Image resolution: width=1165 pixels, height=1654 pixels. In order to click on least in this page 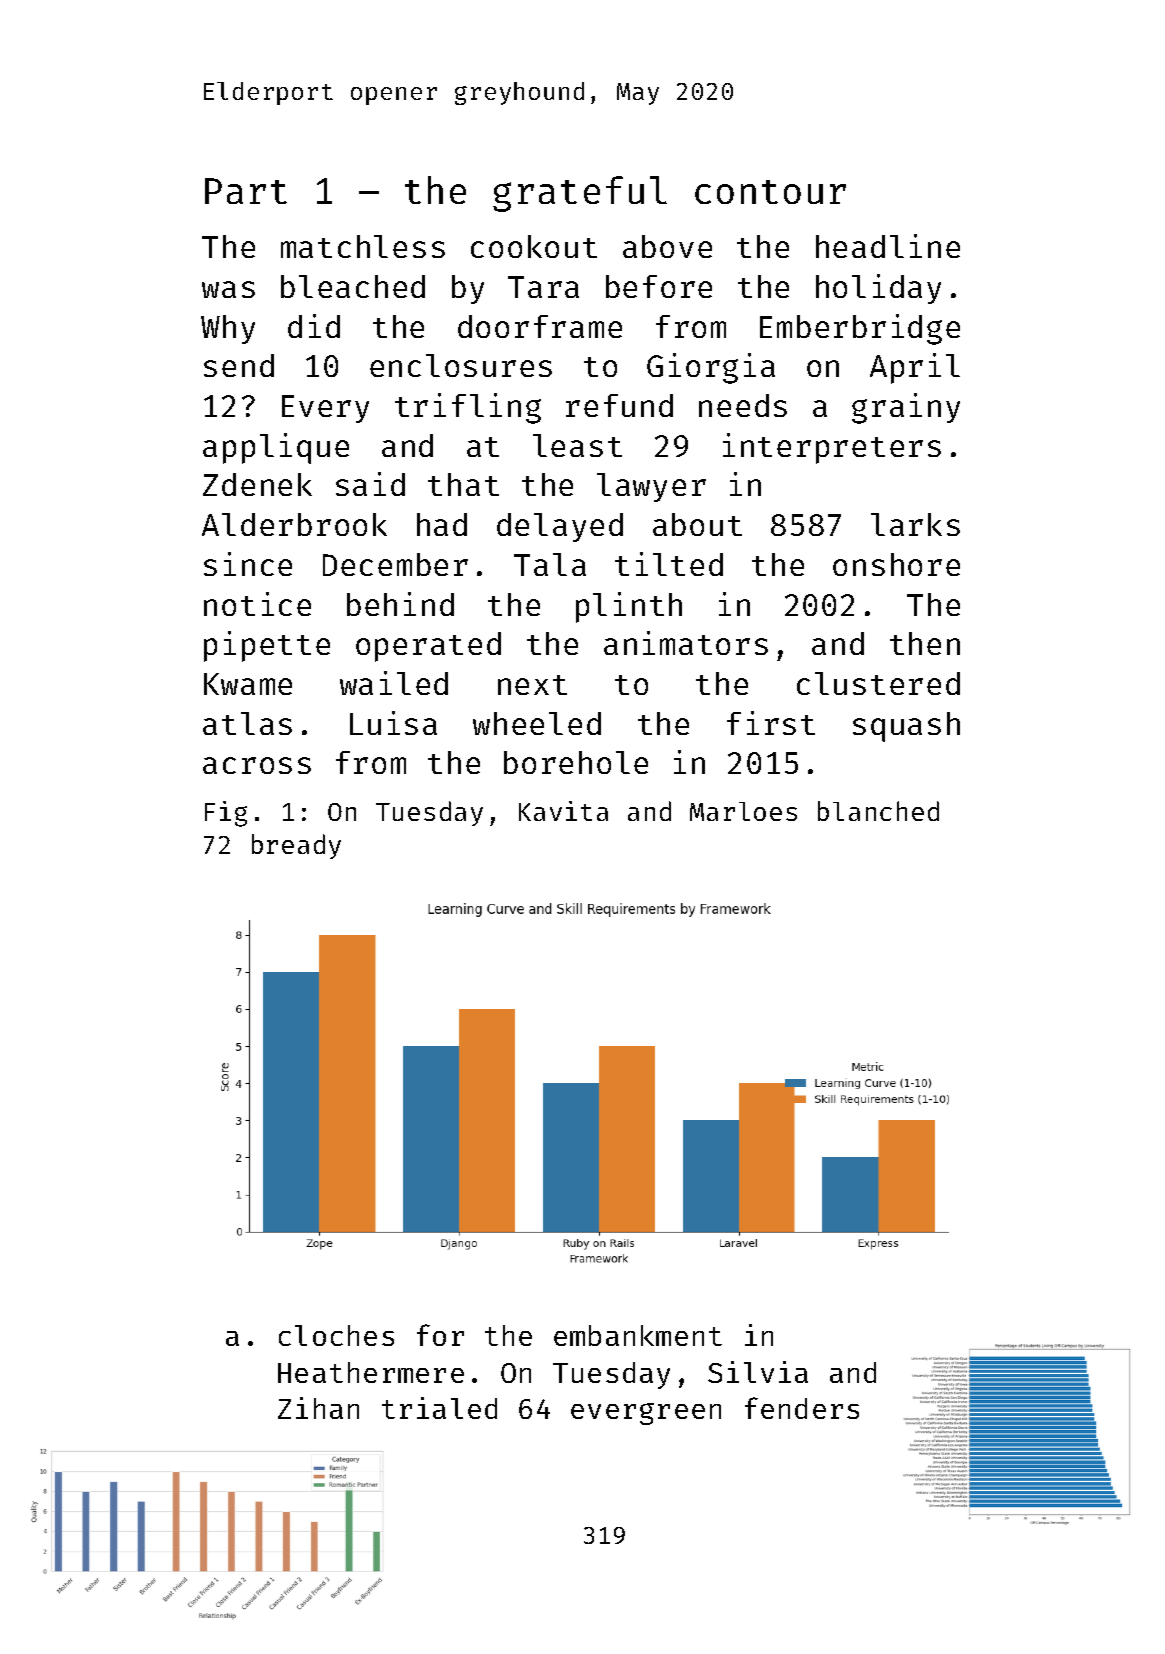, I will do `click(577, 445)`.
